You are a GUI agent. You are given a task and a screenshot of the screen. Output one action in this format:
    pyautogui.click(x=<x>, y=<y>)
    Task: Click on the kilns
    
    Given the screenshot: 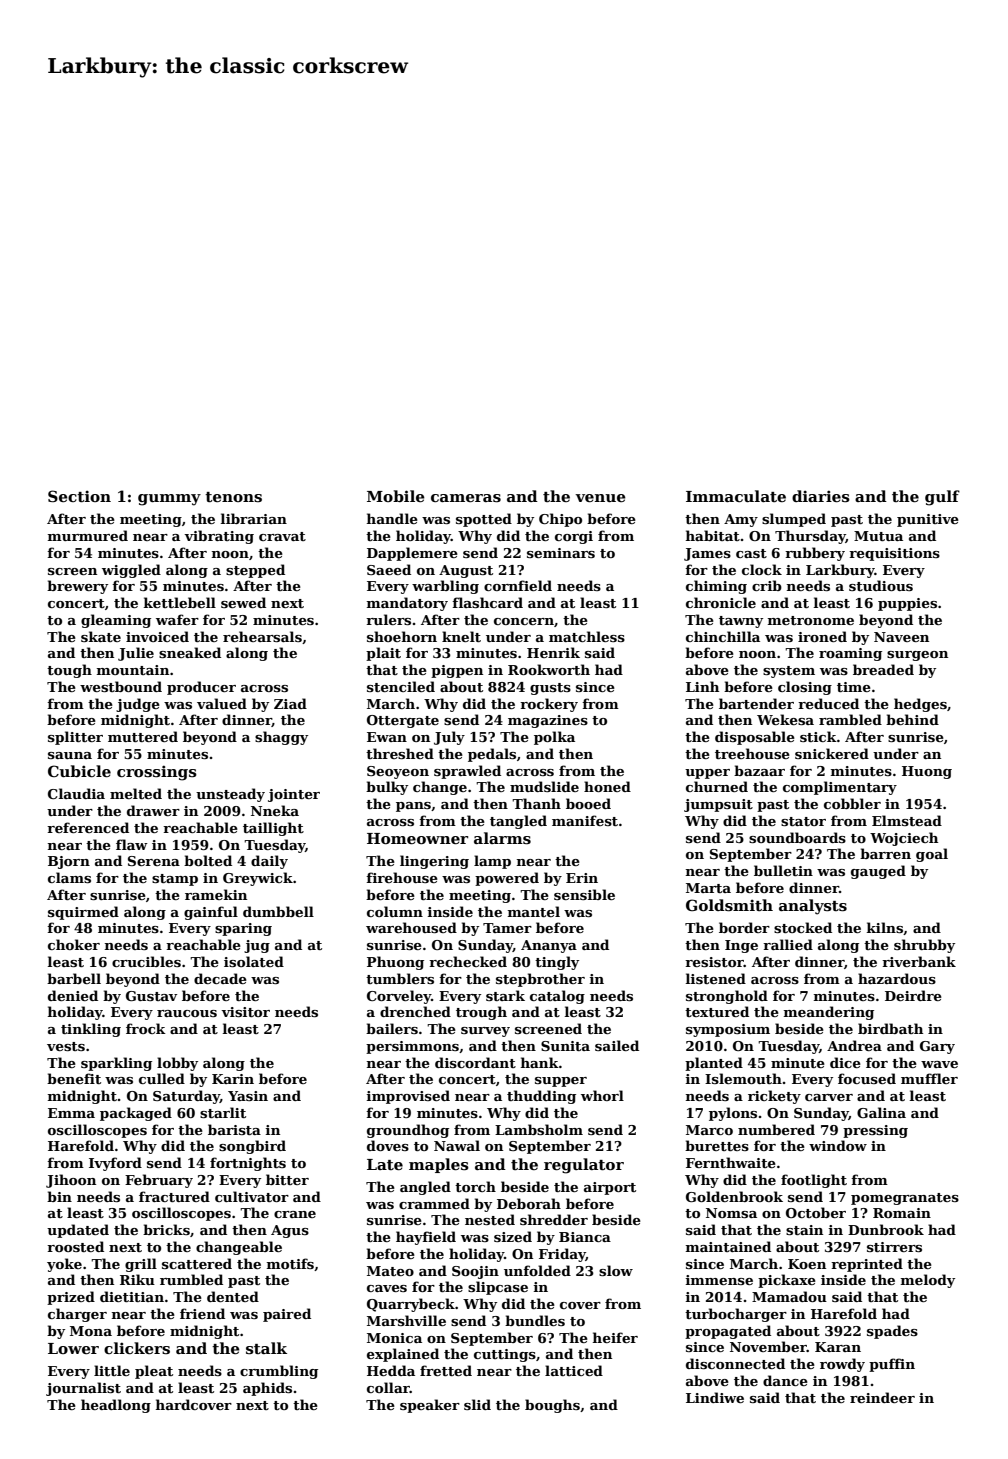 What is the action you would take?
    pyautogui.click(x=885, y=927)
